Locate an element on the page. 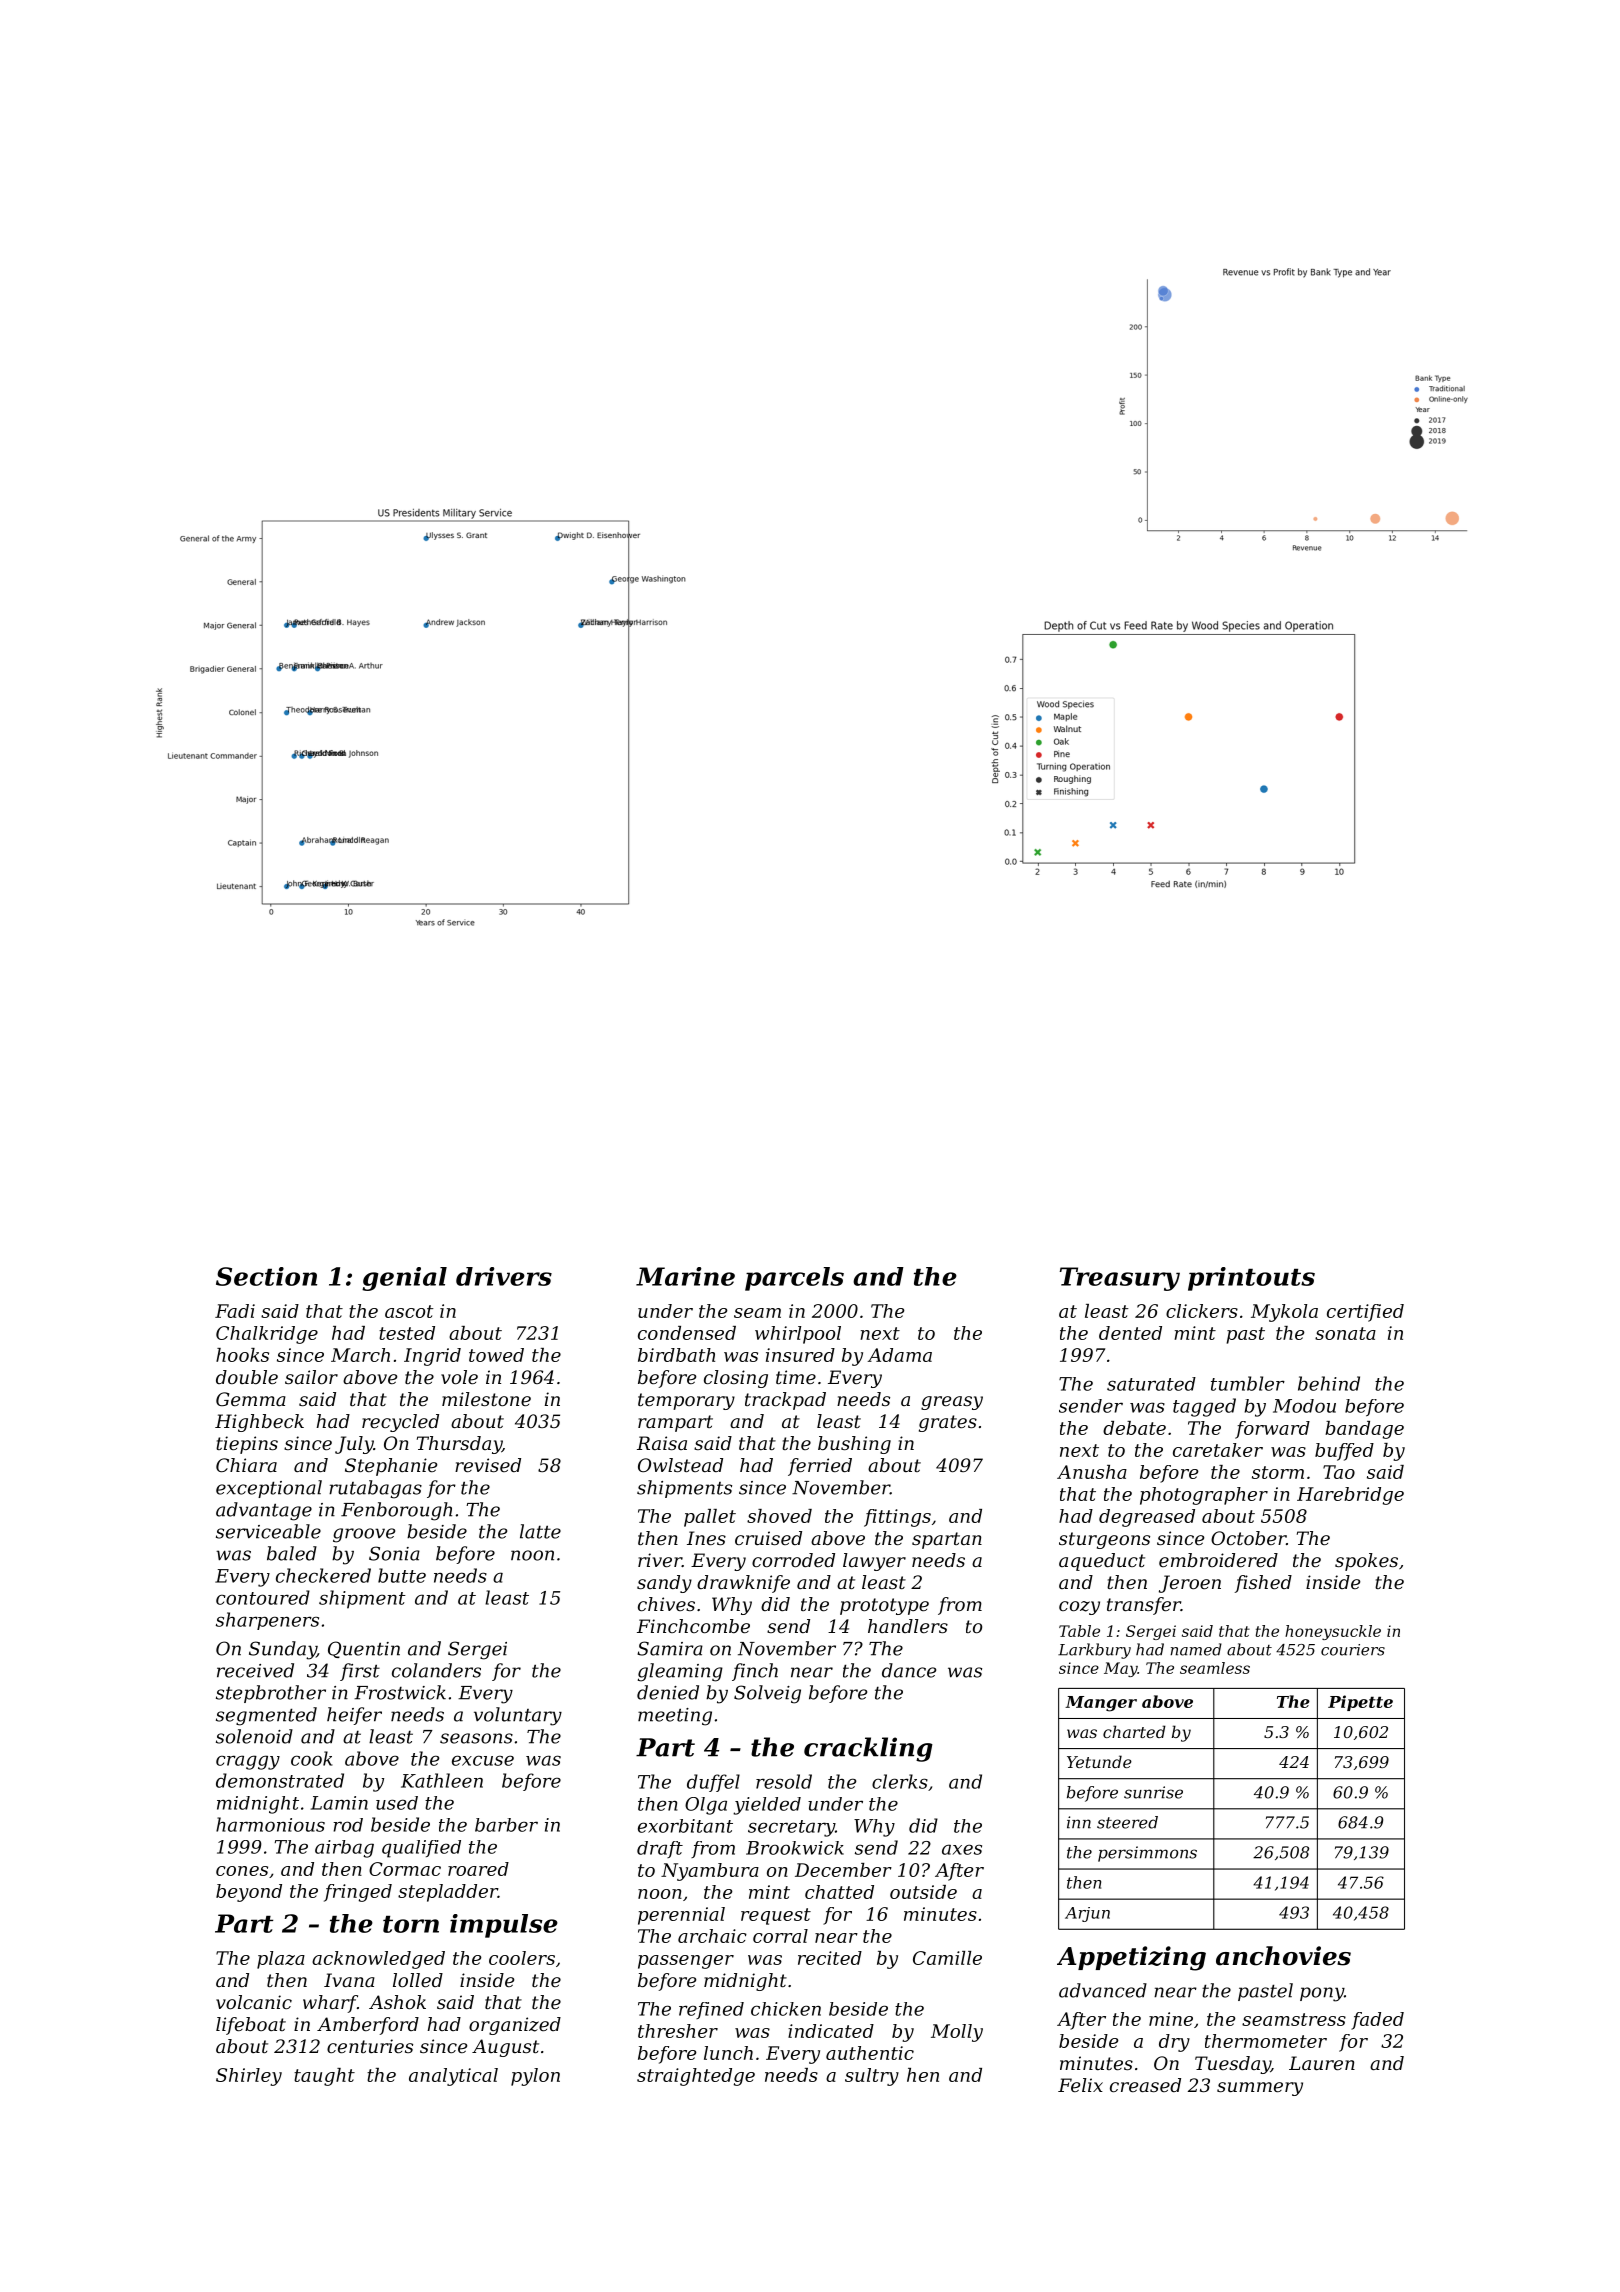 The image size is (1620, 2292). parcels is located at coordinates (794, 1279).
